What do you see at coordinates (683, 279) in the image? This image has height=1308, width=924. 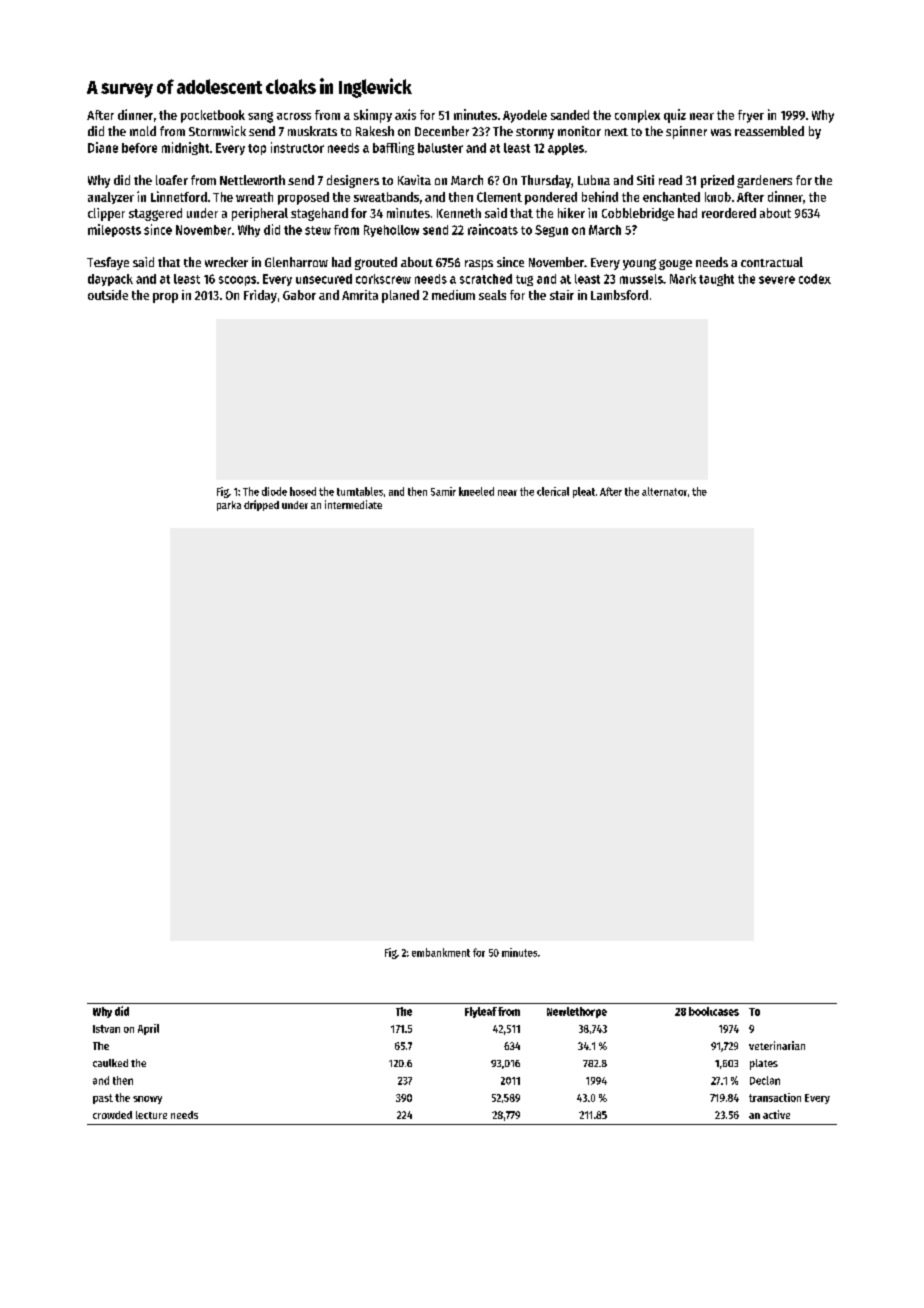 I see `Mark` at bounding box center [683, 279].
